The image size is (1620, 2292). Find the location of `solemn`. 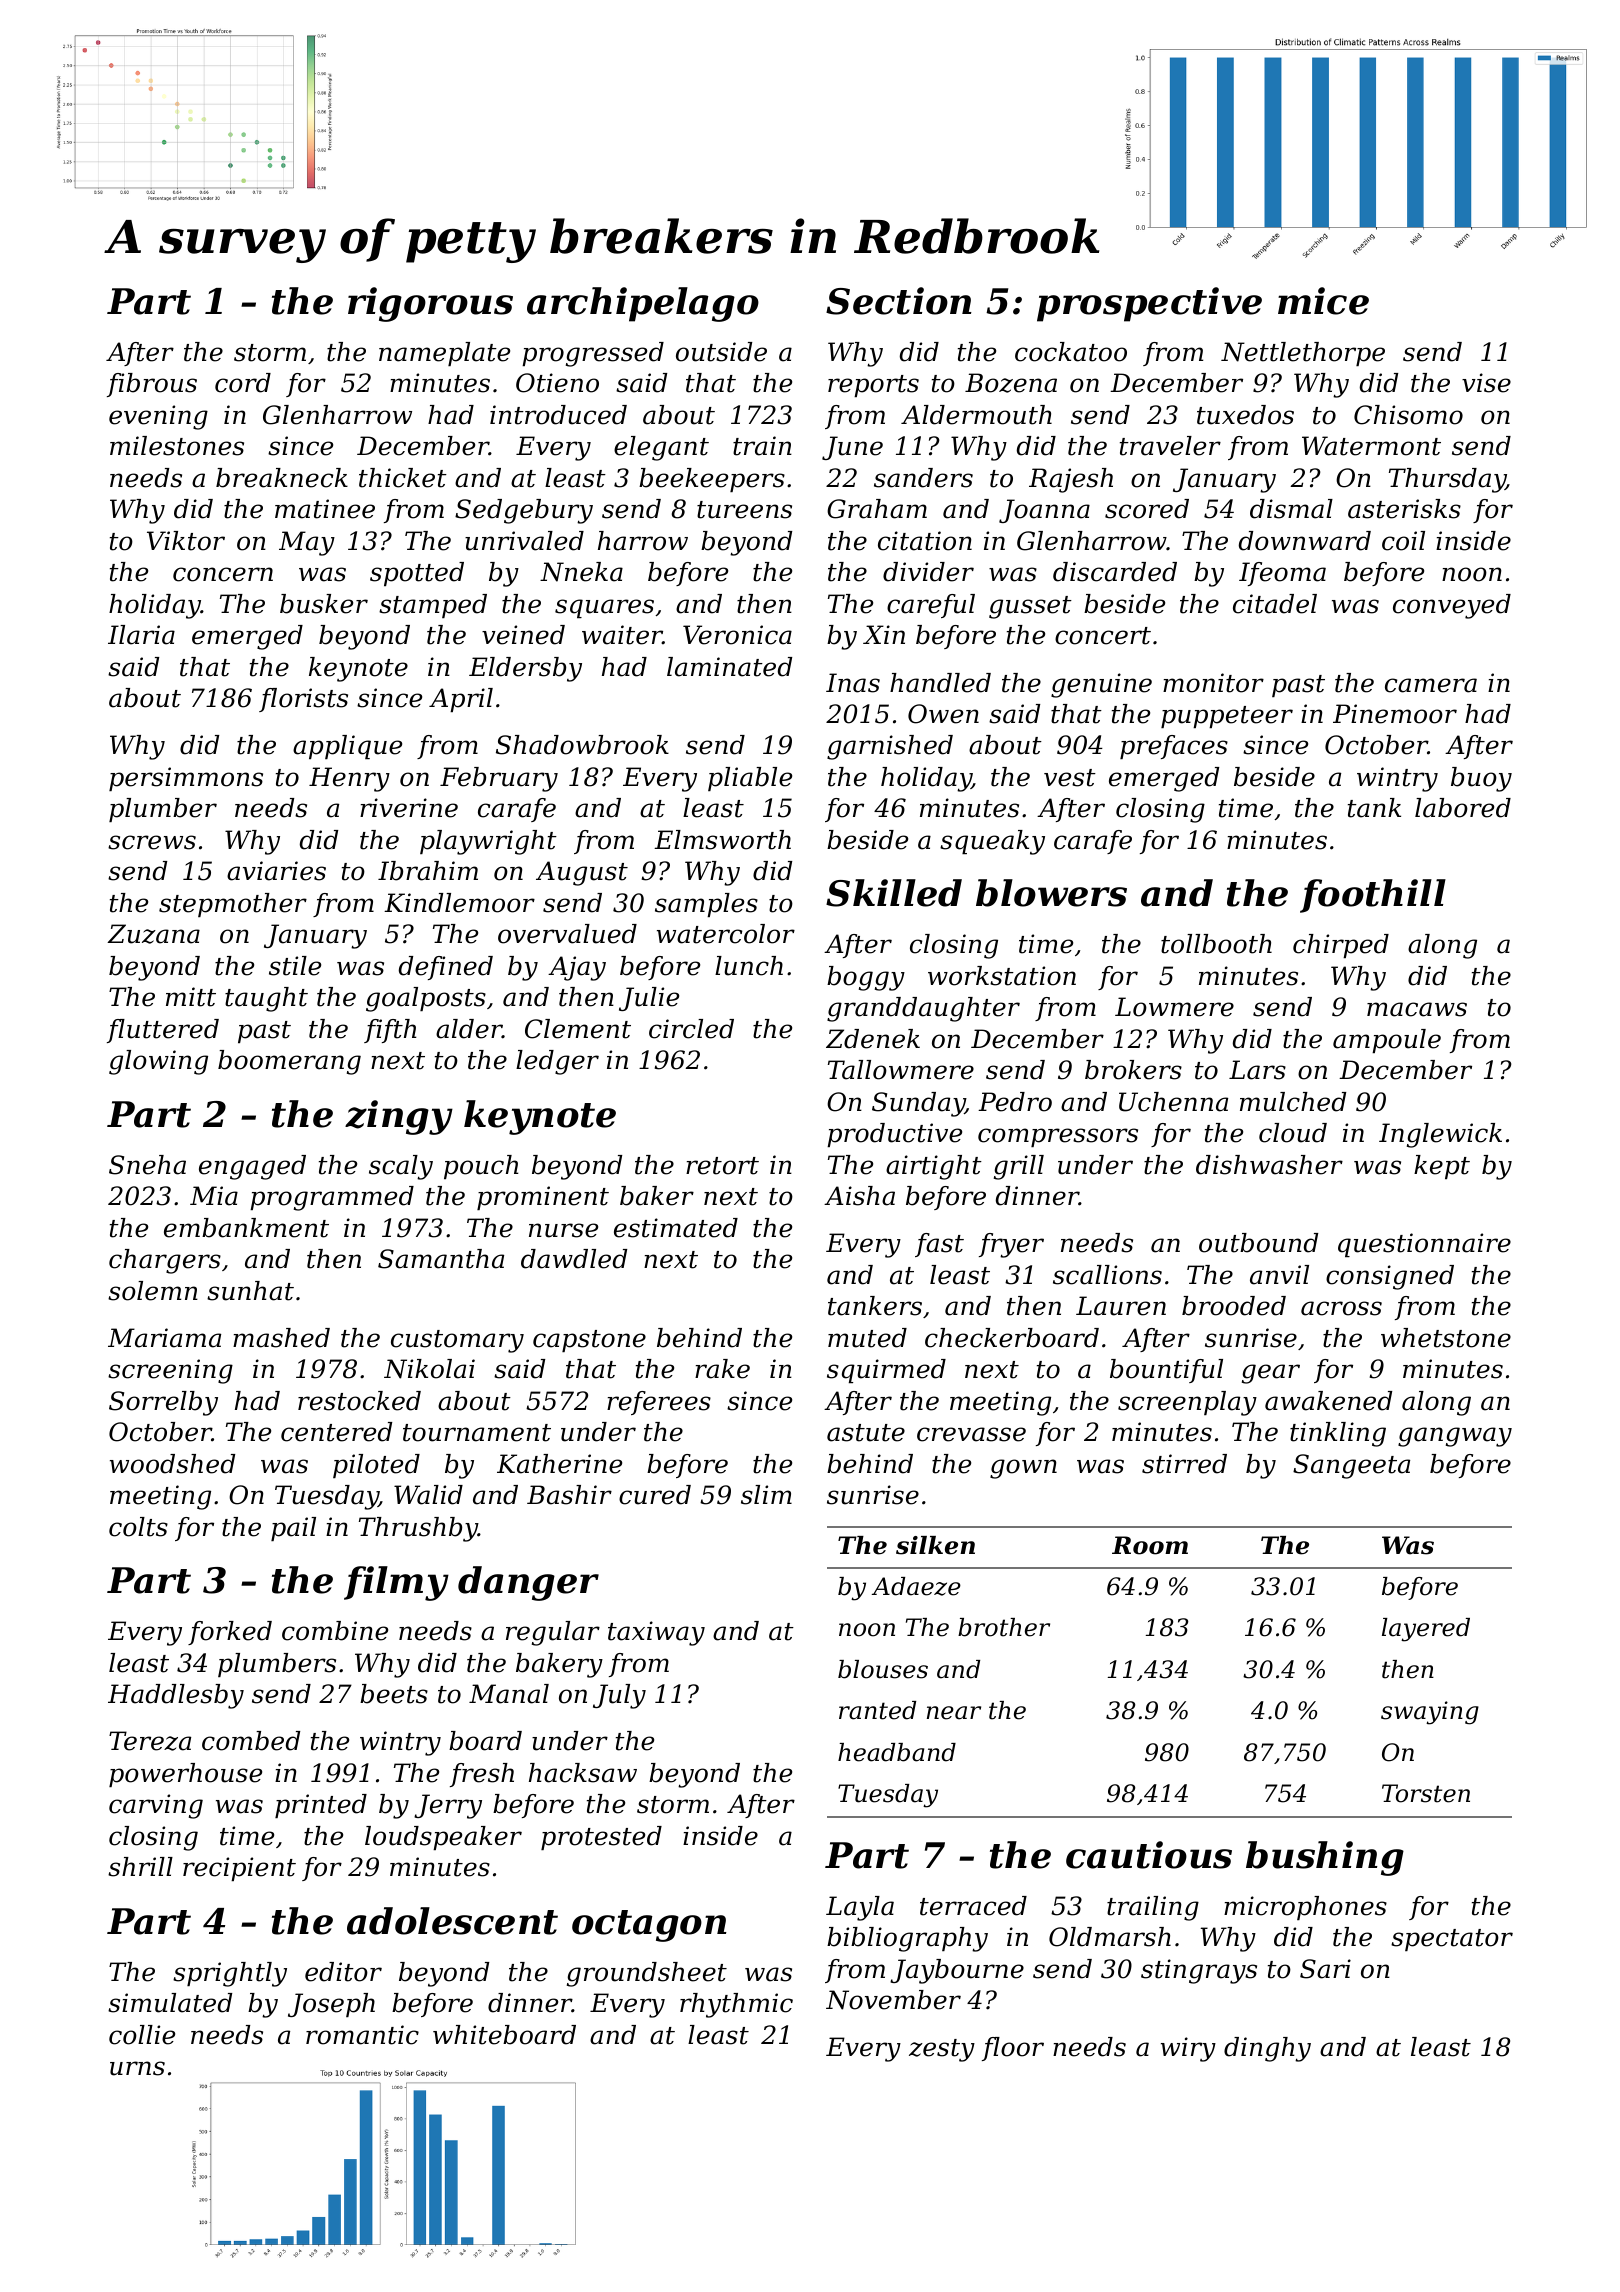

solemn is located at coordinates (153, 1291).
